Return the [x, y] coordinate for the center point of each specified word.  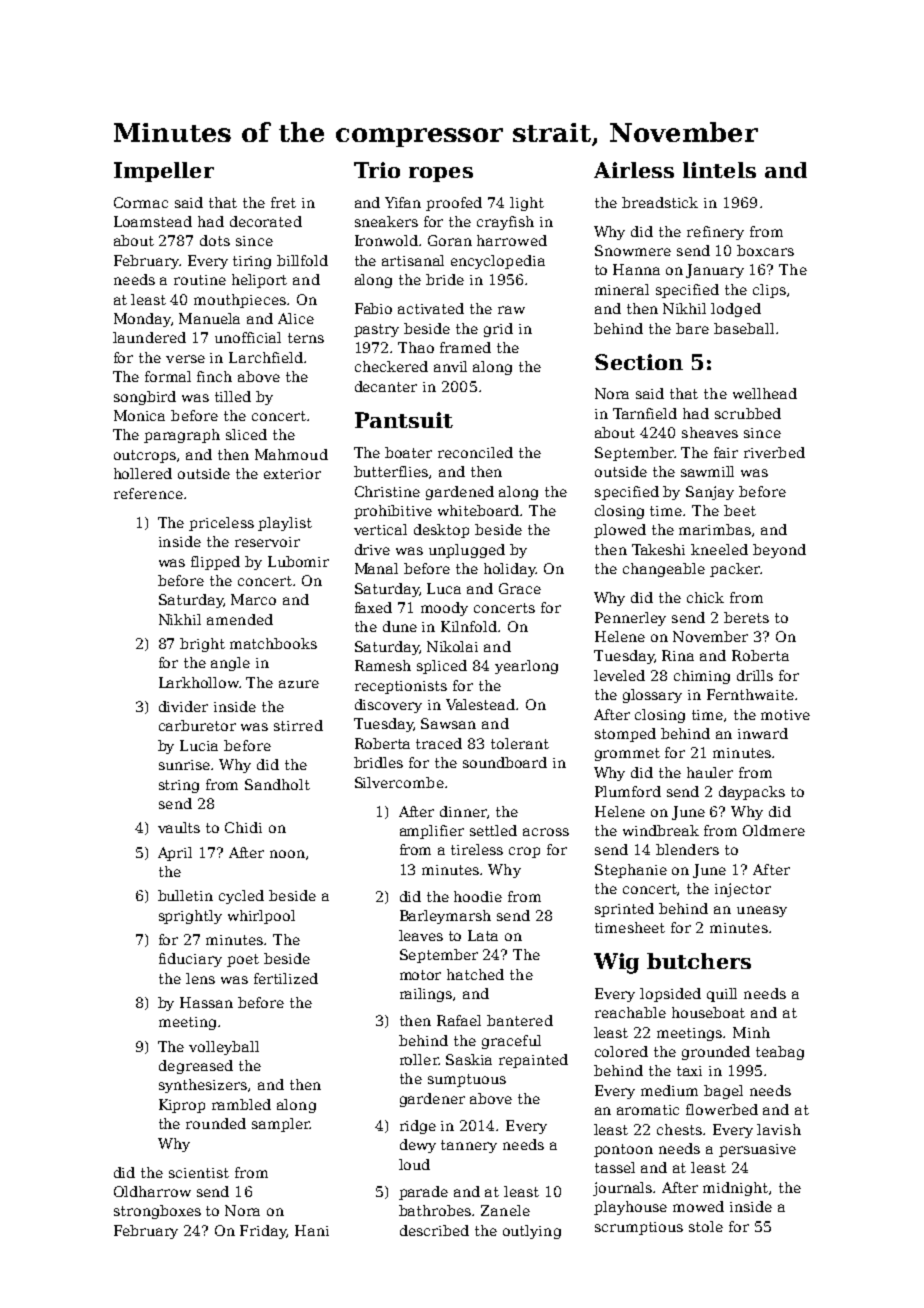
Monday [142, 320]
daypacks [752, 793]
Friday [263, 1232]
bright [202, 645]
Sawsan [448, 723]
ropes [441, 174]
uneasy [762, 911]
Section [639, 362]
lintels [719, 170]
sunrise [184, 765]
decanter [386, 386]
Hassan [206, 1002]
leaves [421, 935]
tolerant [520, 743]
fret [283, 202]
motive [785, 715]
